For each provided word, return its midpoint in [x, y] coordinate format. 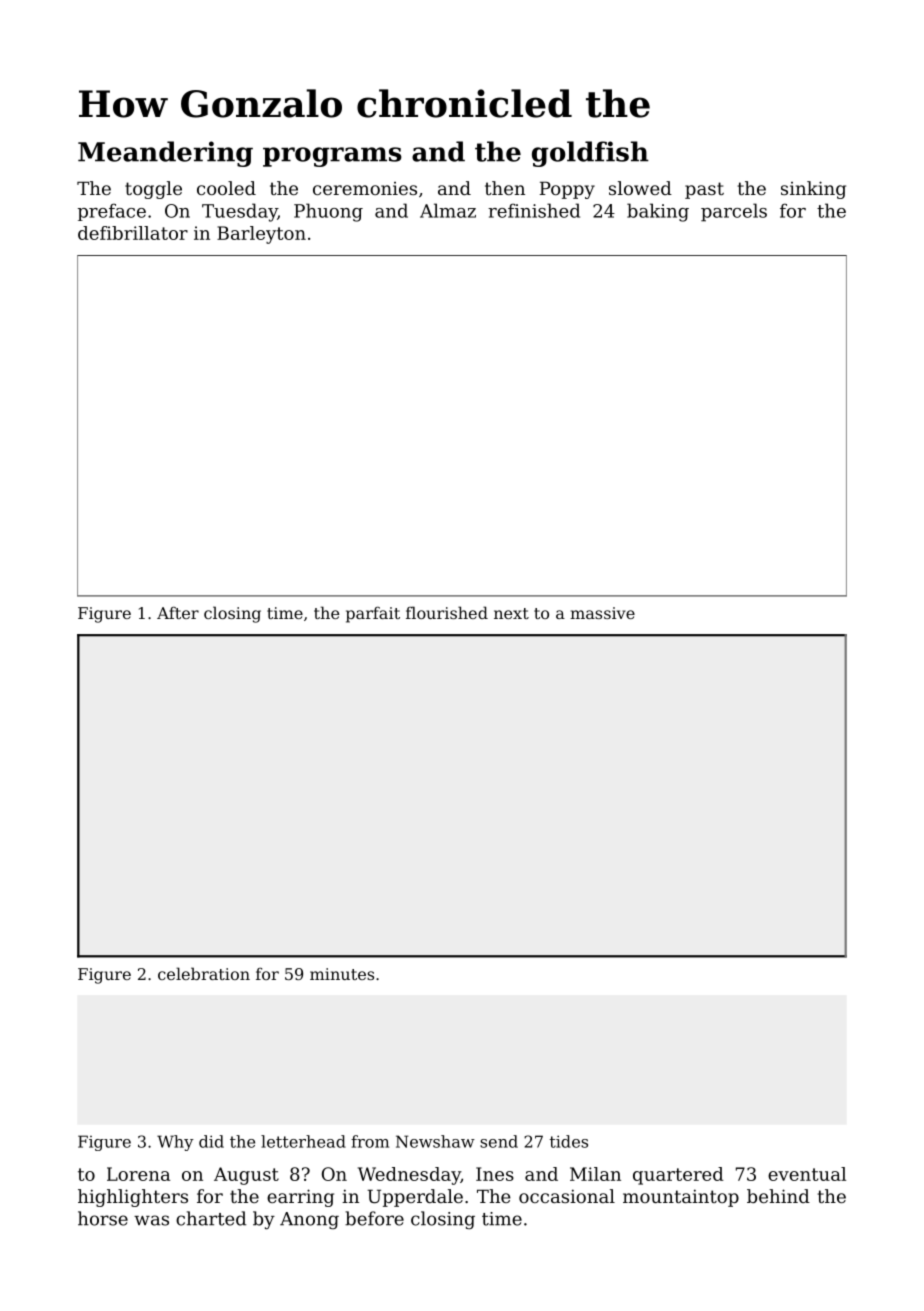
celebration [204, 973]
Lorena [138, 1174]
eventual [807, 1174]
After [178, 613]
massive [602, 613]
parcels [734, 212]
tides [569, 1141]
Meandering [165, 154]
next [511, 613]
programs [332, 157]
